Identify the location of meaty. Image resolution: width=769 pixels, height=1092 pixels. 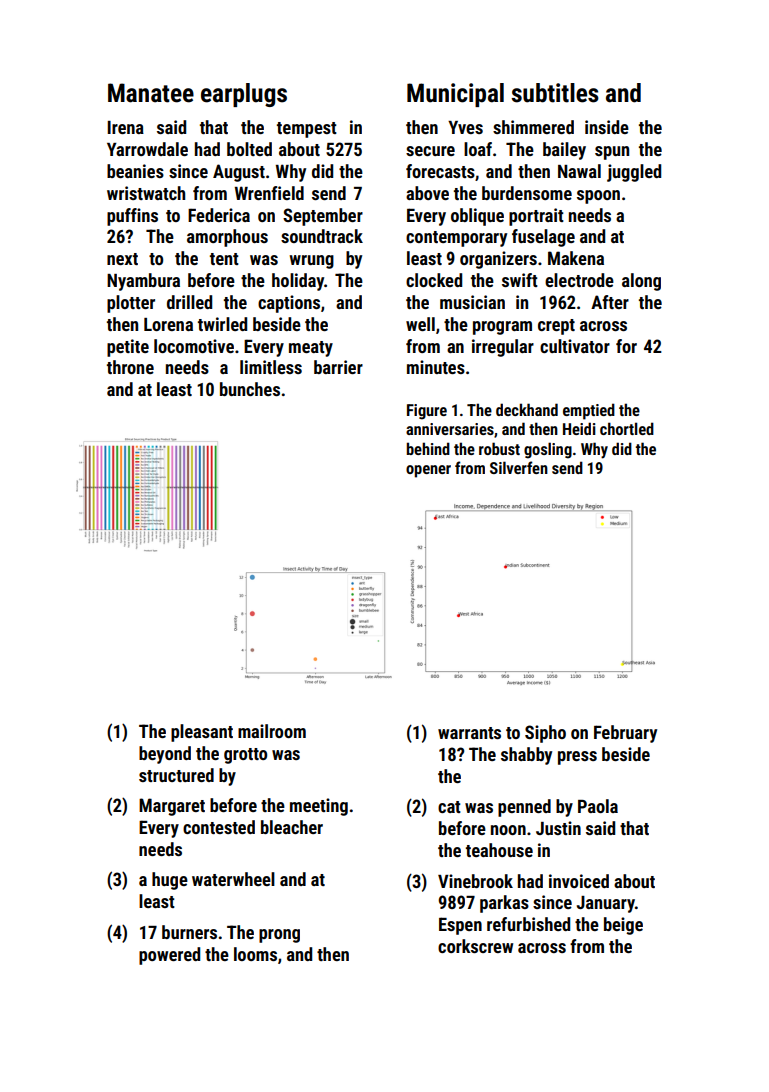
(311, 349).
